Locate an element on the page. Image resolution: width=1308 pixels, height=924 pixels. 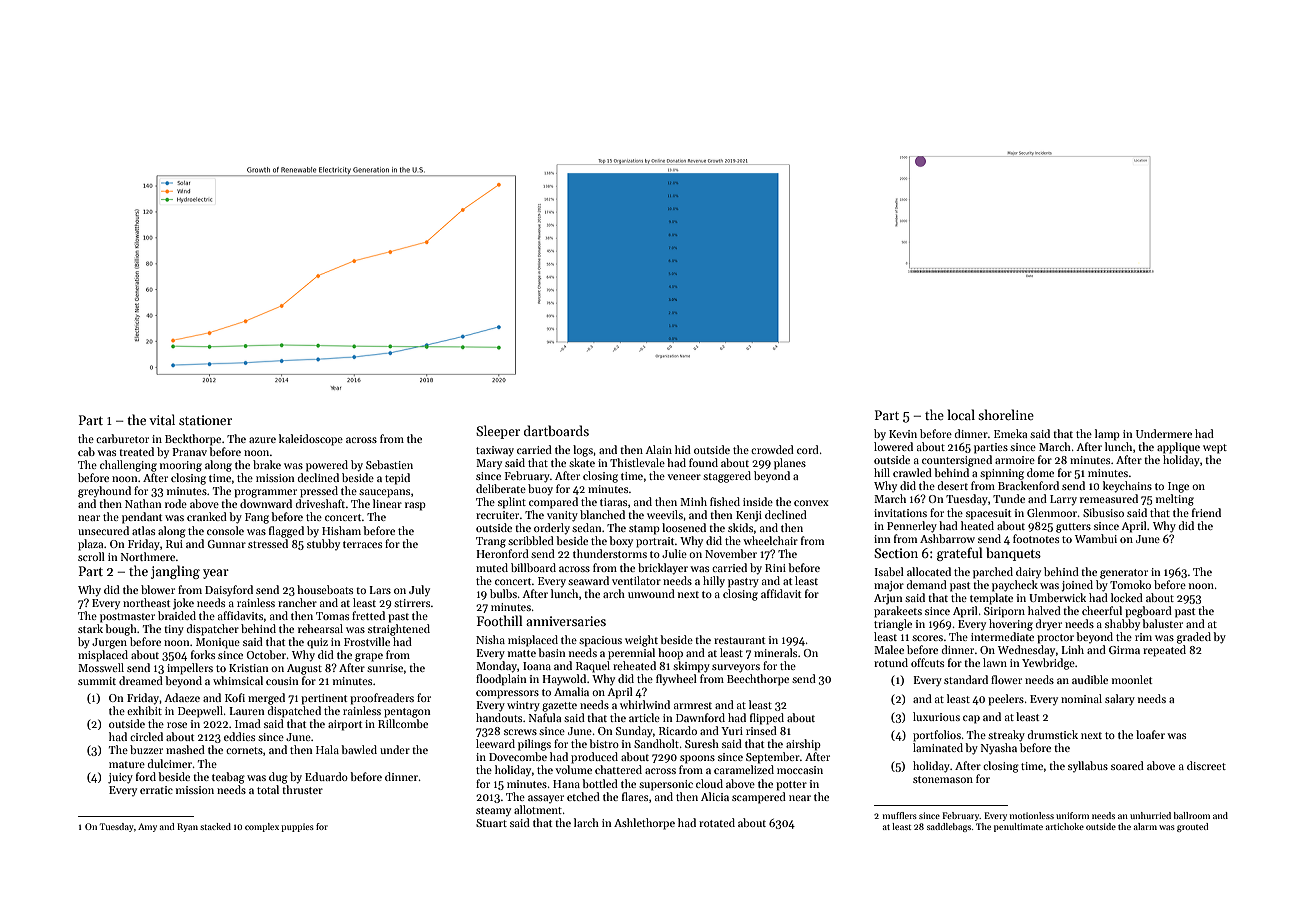
carburetor is located at coordinates (122, 438).
